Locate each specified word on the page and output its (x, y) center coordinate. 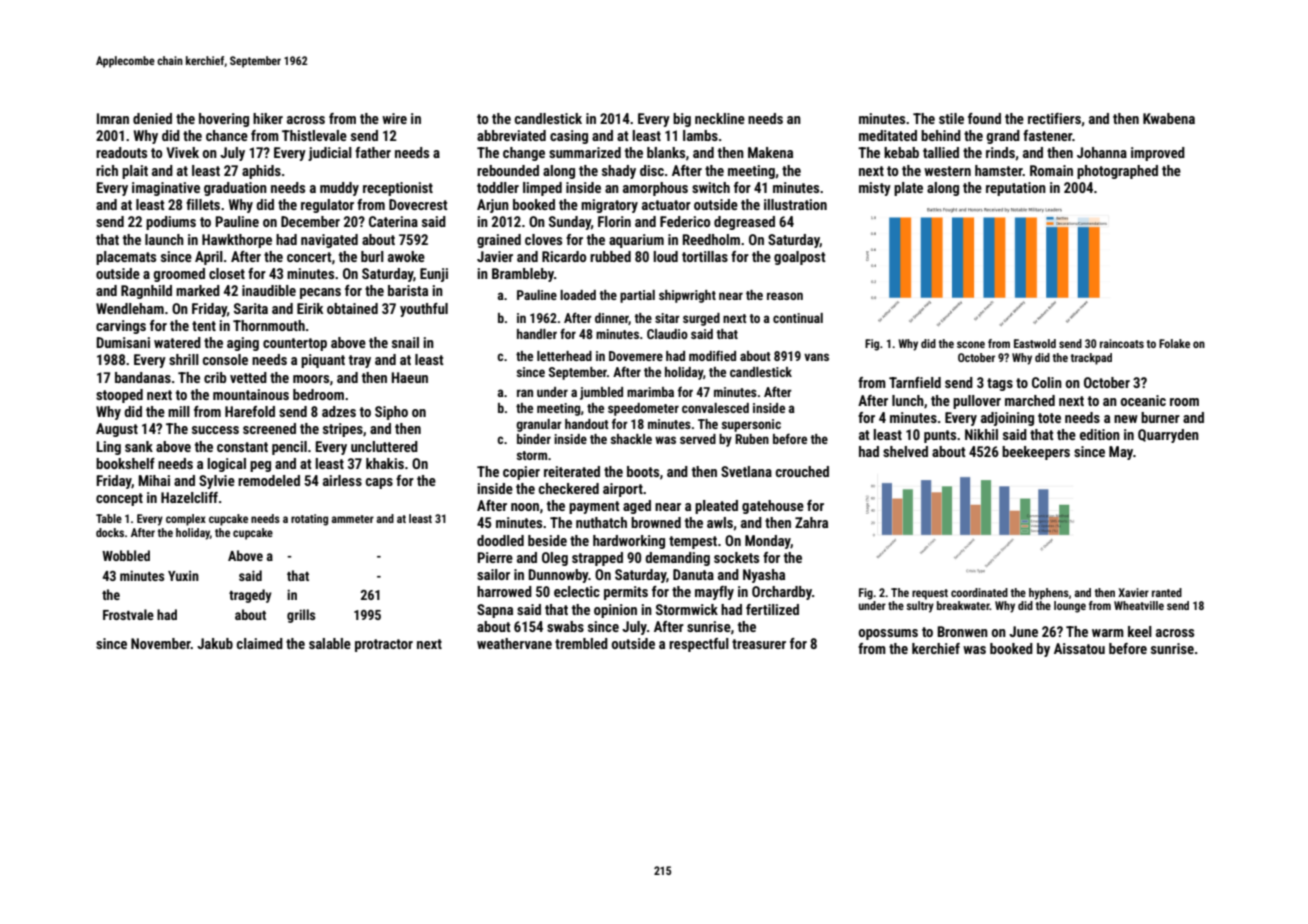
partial (637, 296)
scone (971, 344)
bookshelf (125, 463)
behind (941, 135)
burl (372, 256)
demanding (677, 559)
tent (204, 326)
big (682, 120)
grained (499, 241)
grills (301, 616)
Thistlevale (314, 135)
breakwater (963, 605)
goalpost (800, 258)
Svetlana (746, 471)
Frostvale (128, 614)
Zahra (811, 522)
